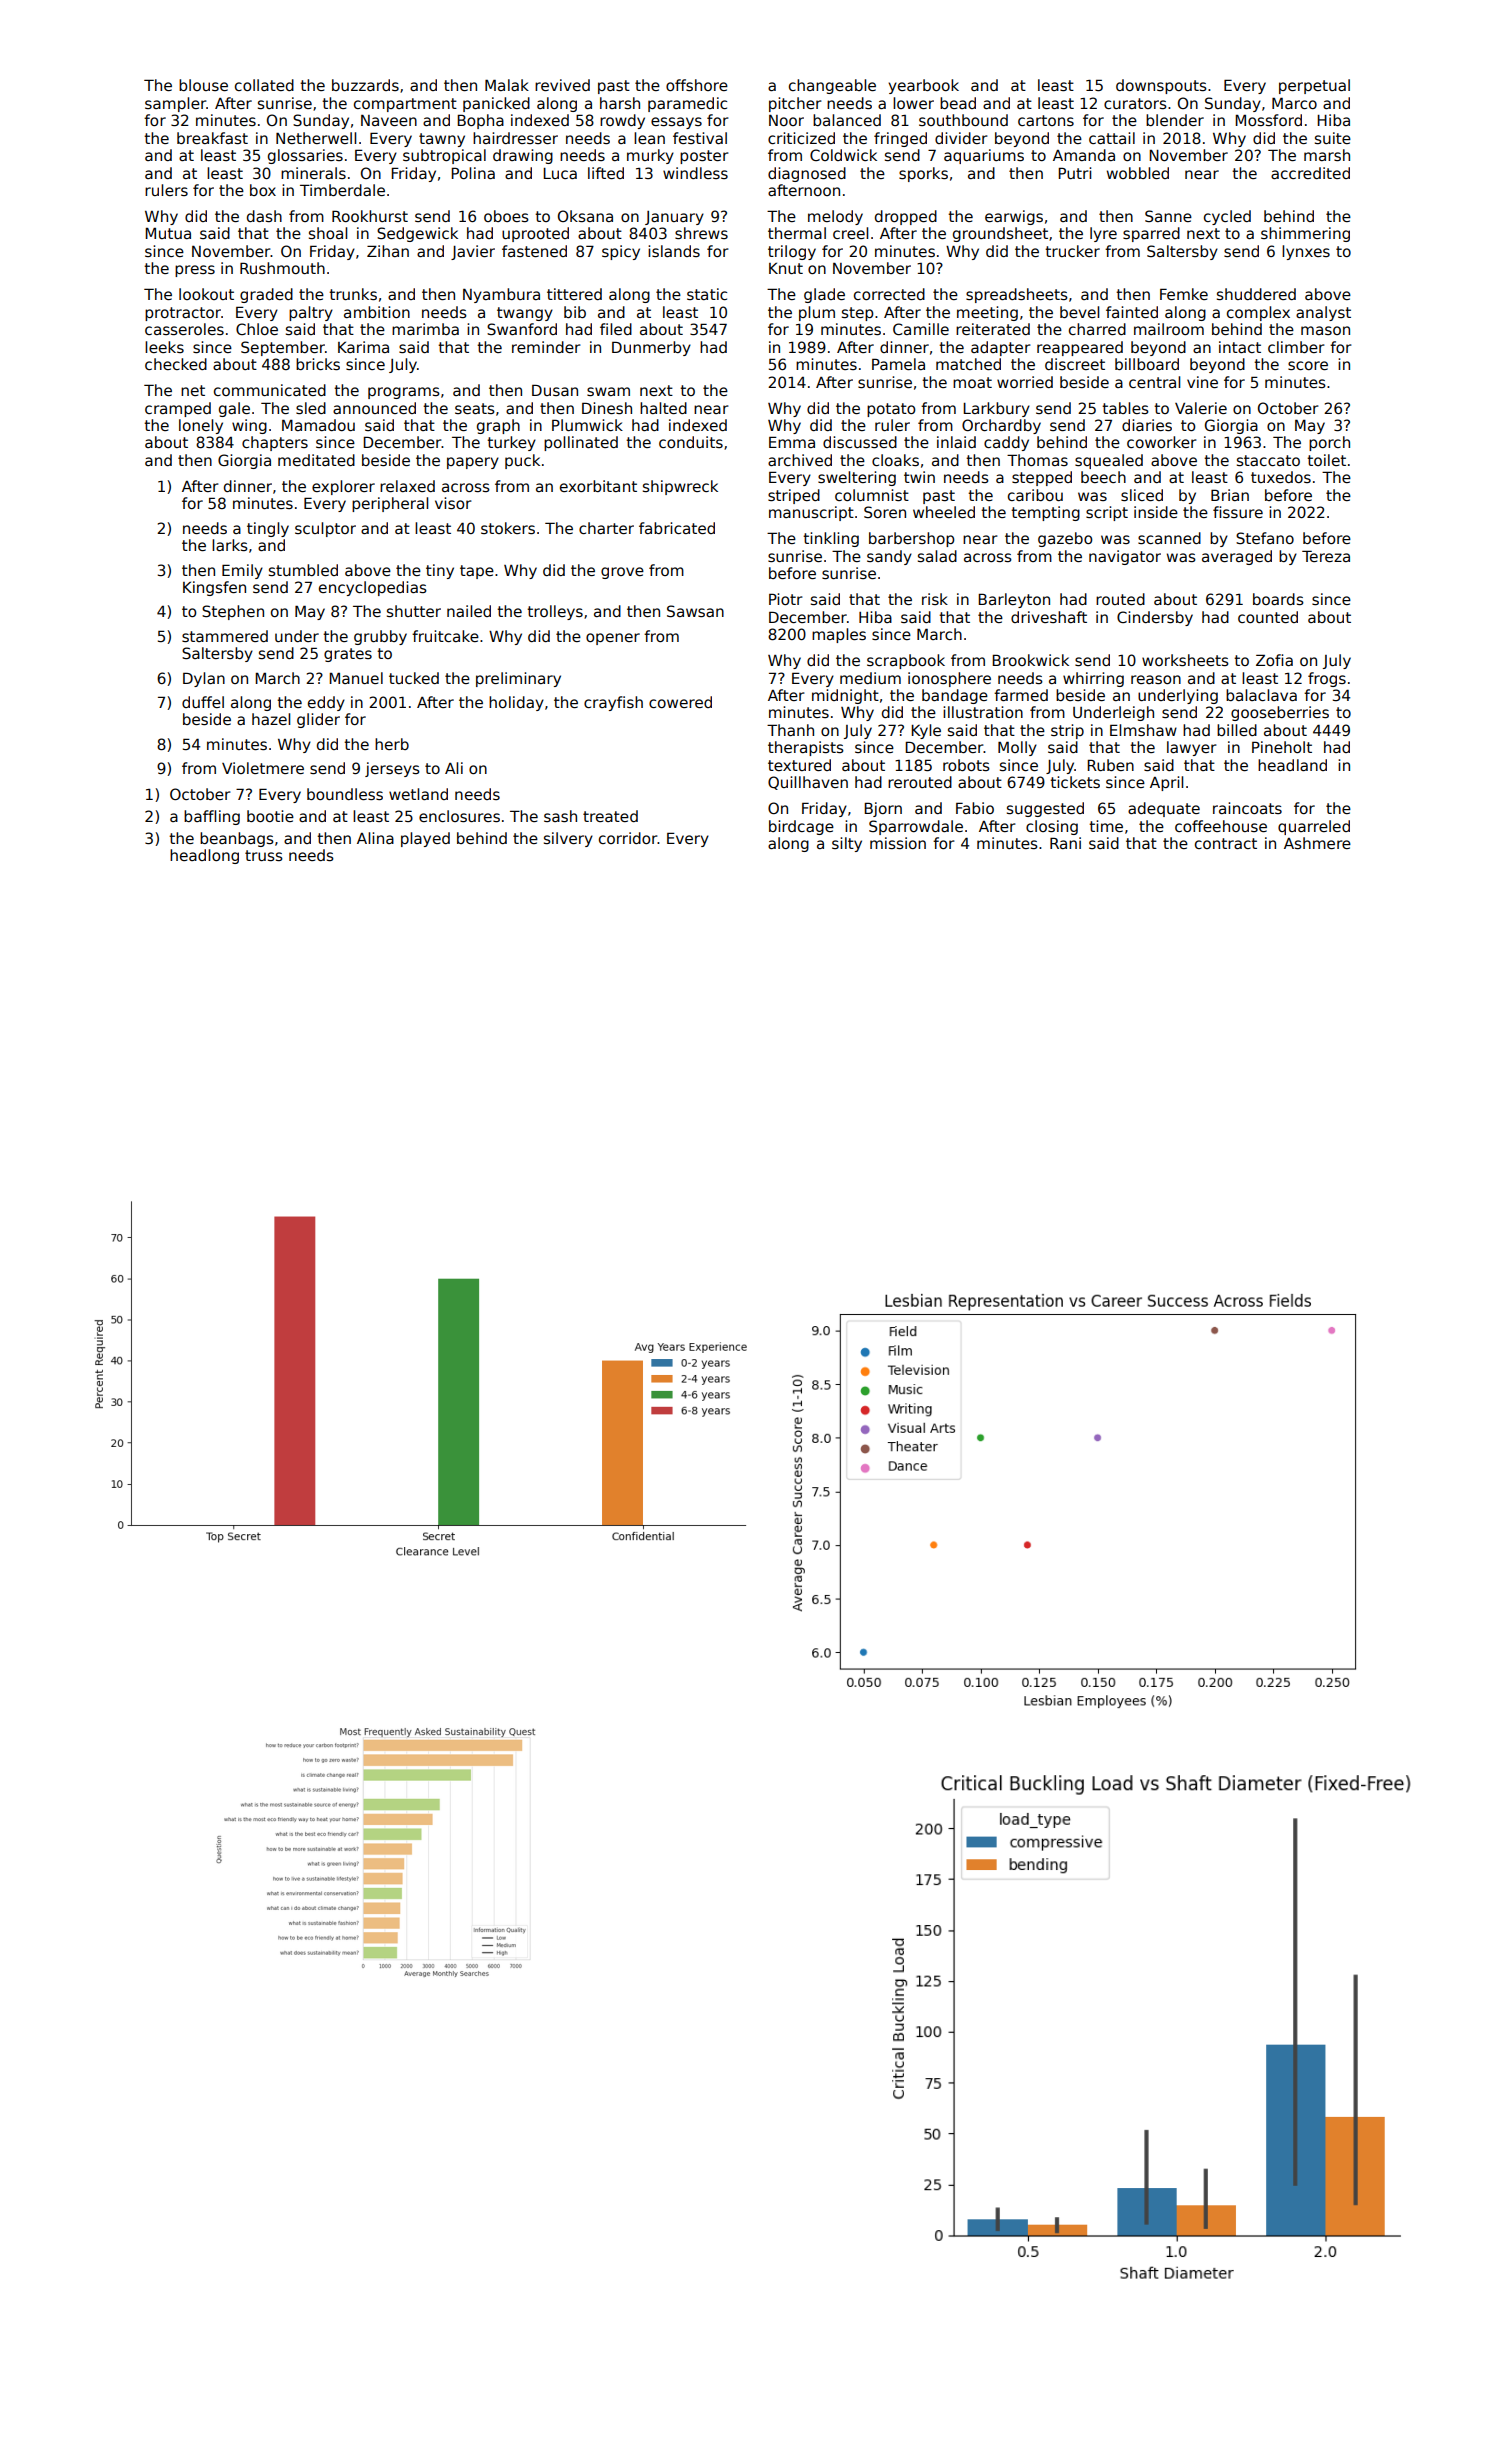 This page has height=2464, width=1496. Describe the element at coordinates (674, 251) in the page. I see `islands` at that location.
